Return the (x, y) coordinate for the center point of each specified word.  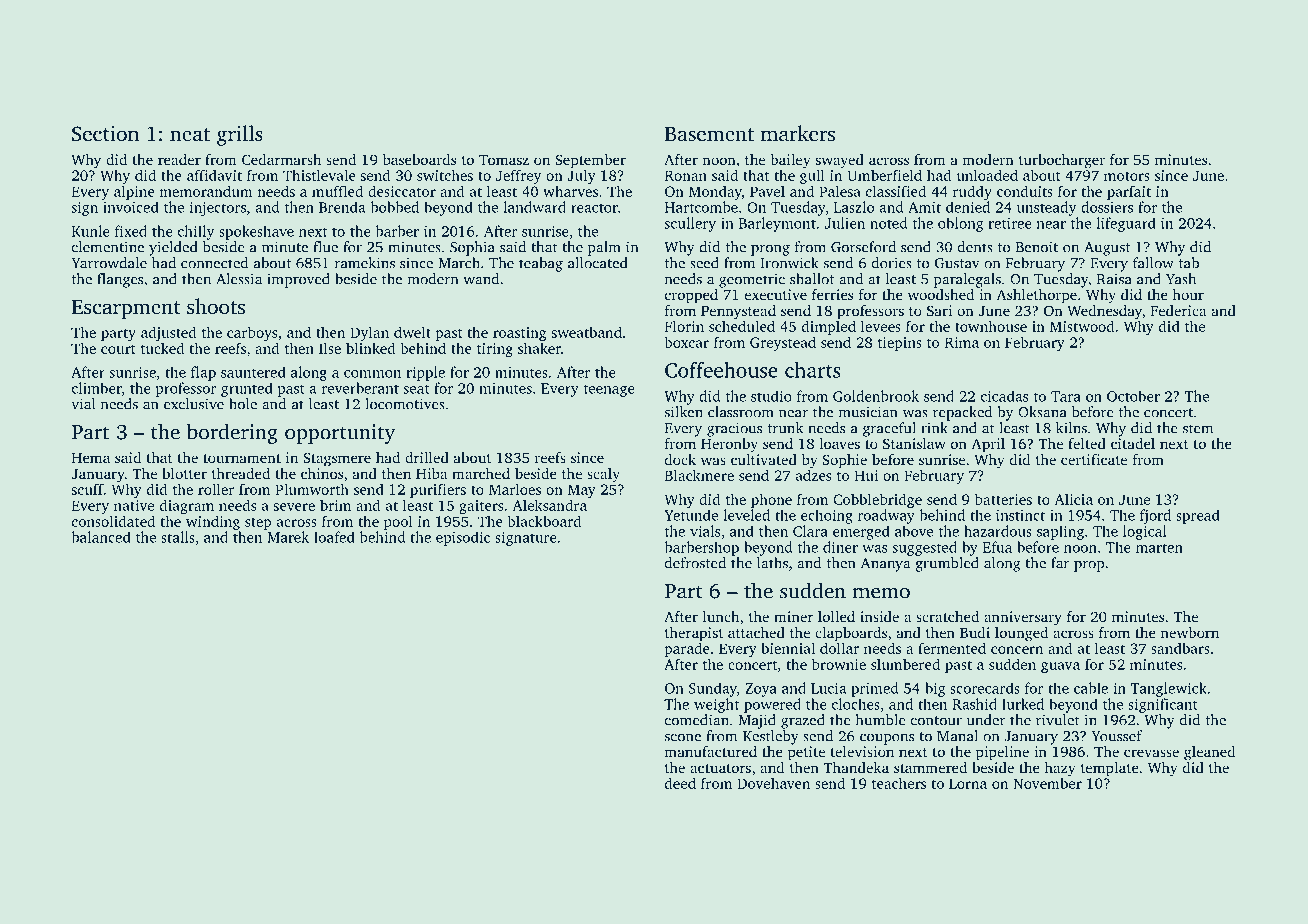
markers (798, 133)
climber (97, 389)
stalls (178, 537)
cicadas (1004, 396)
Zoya (761, 690)
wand (481, 279)
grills (240, 135)
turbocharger (1062, 161)
